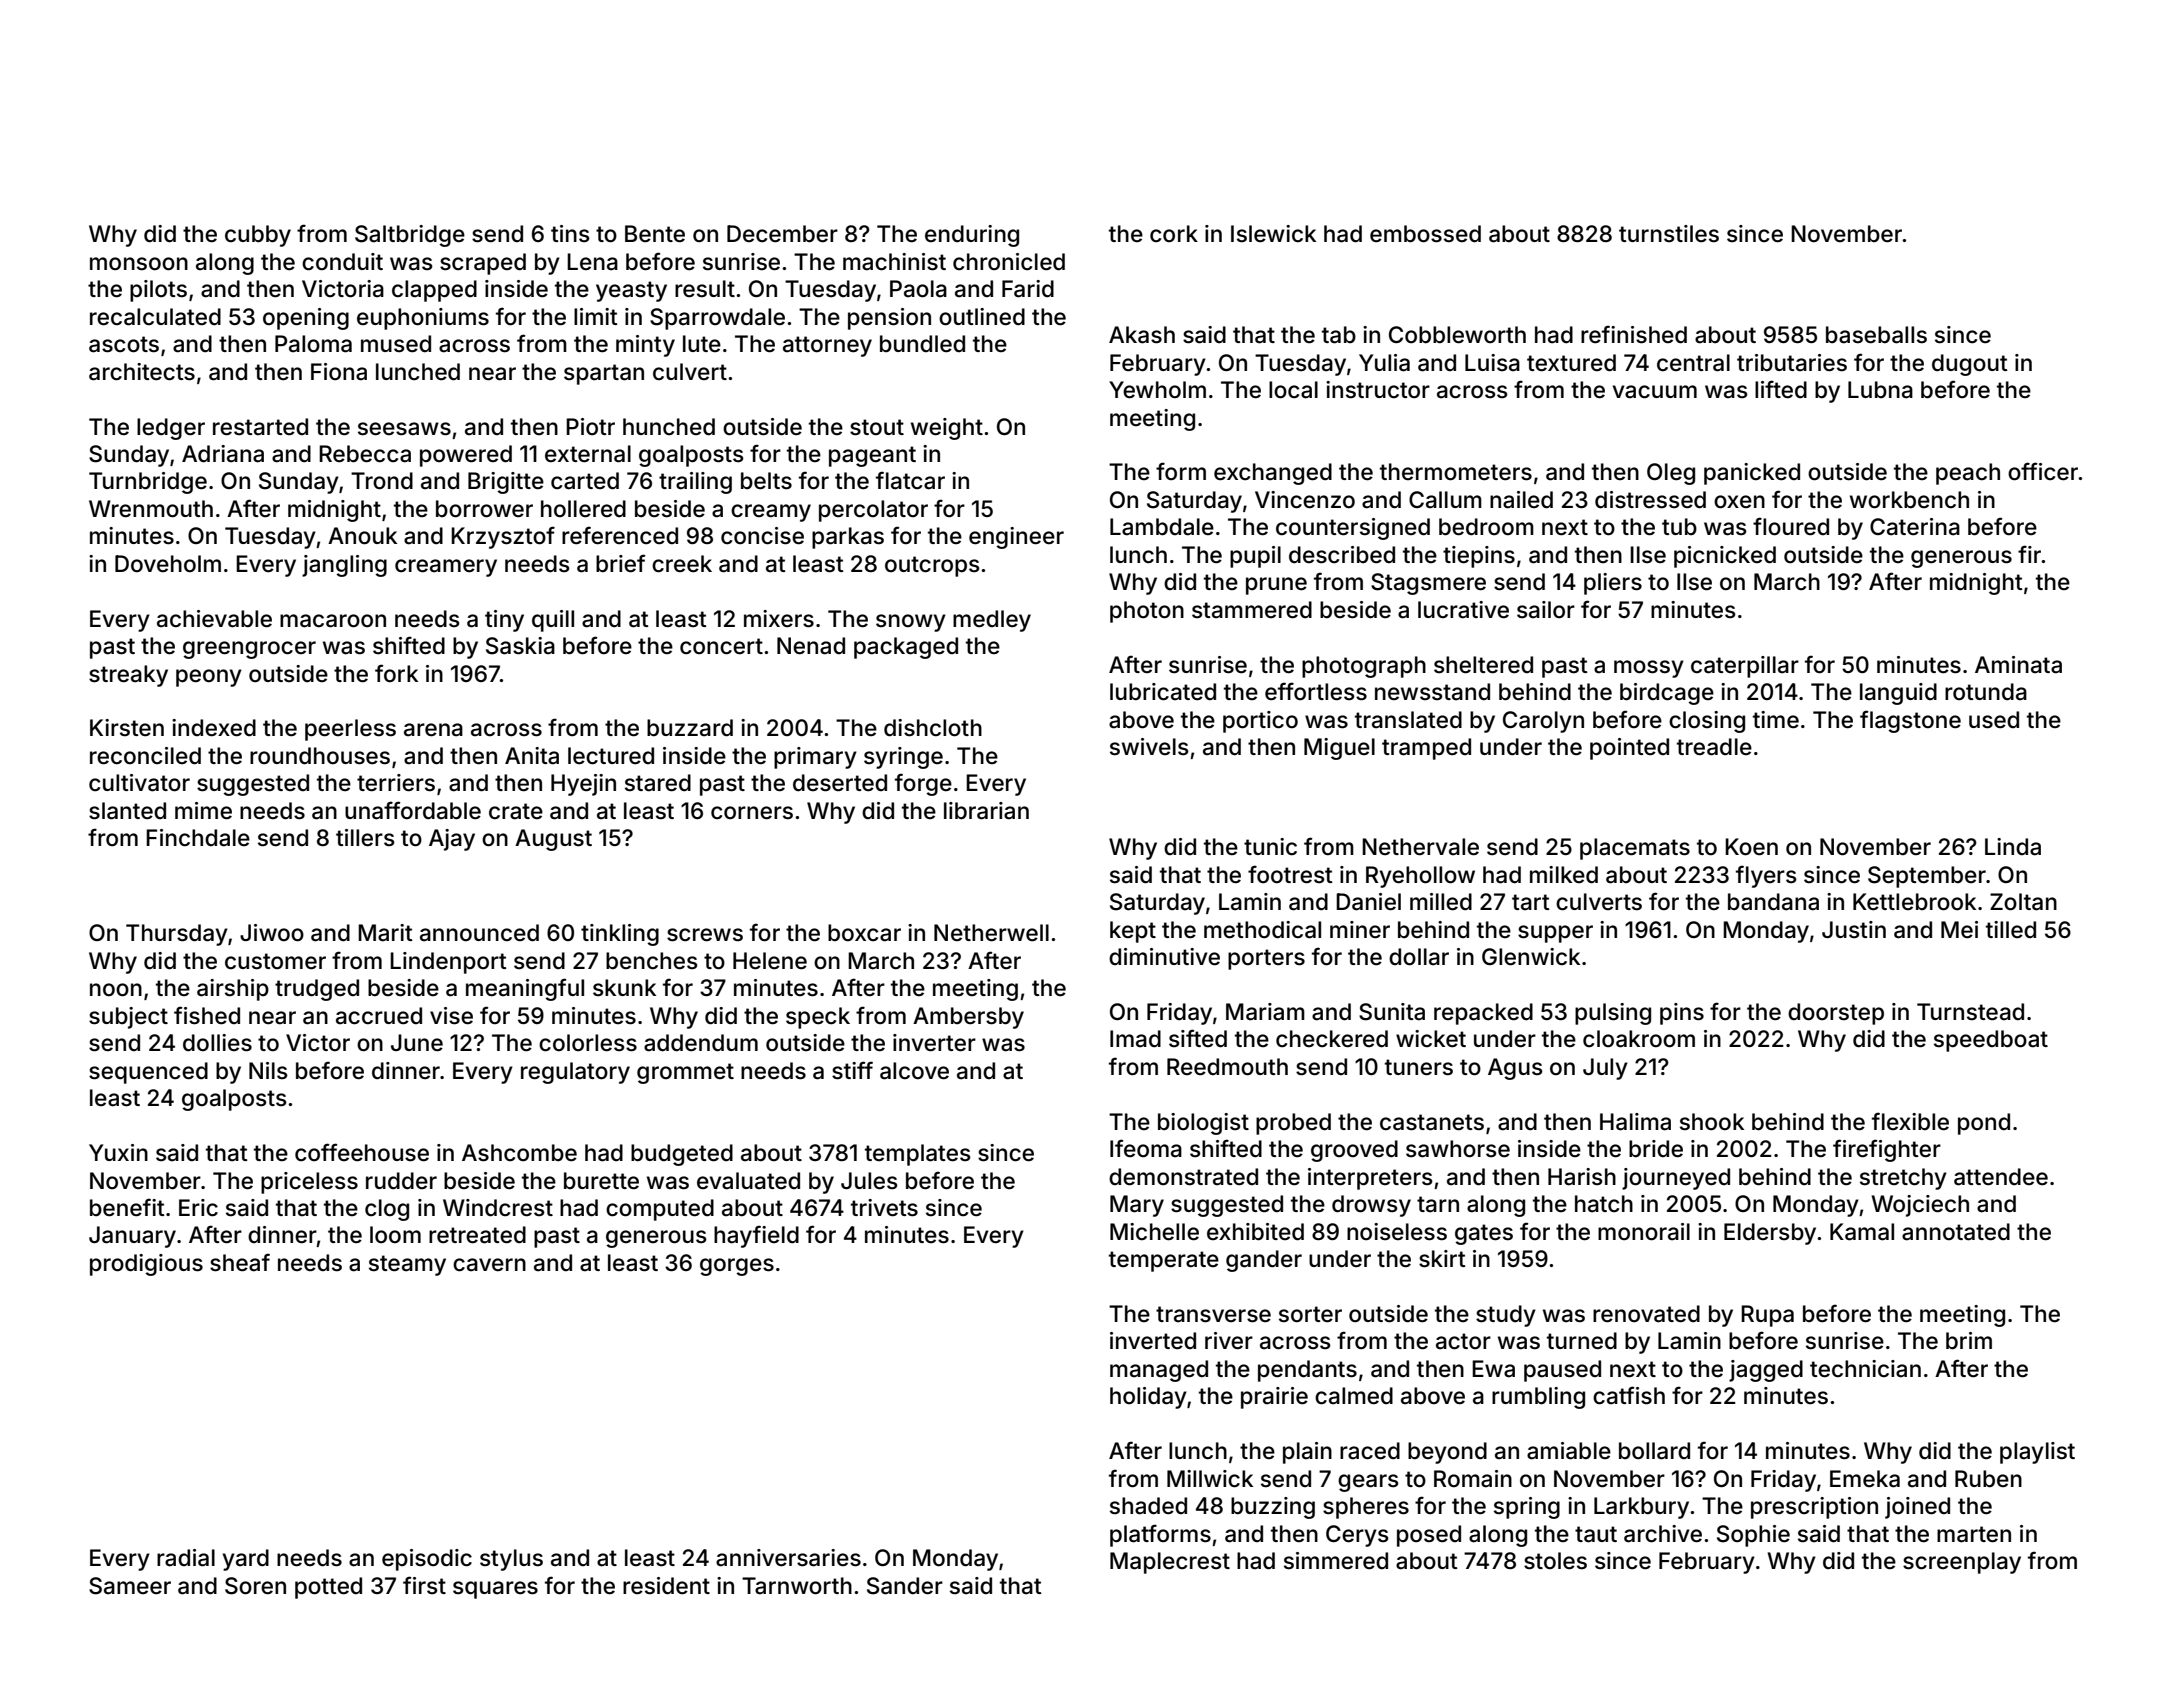  Describe the element at coordinates (1752, 474) in the screenshot. I see `panicked` at that location.
